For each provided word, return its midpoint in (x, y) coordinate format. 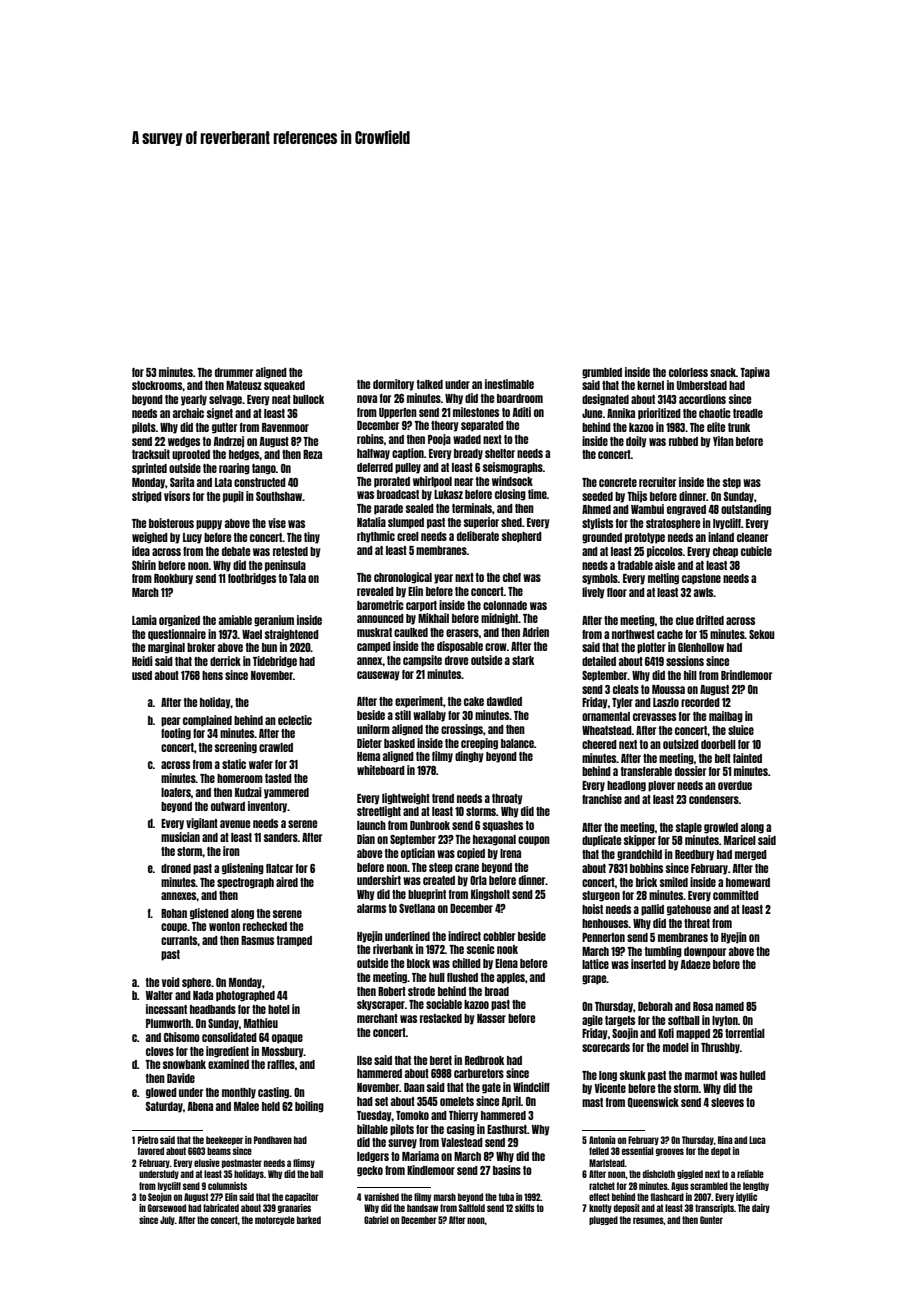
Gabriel (376, 1220)
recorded (700, 702)
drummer (234, 372)
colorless (688, 372)
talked (429, 384)
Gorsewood (167, 1208)
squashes (503, 826)
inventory (268, 807)
